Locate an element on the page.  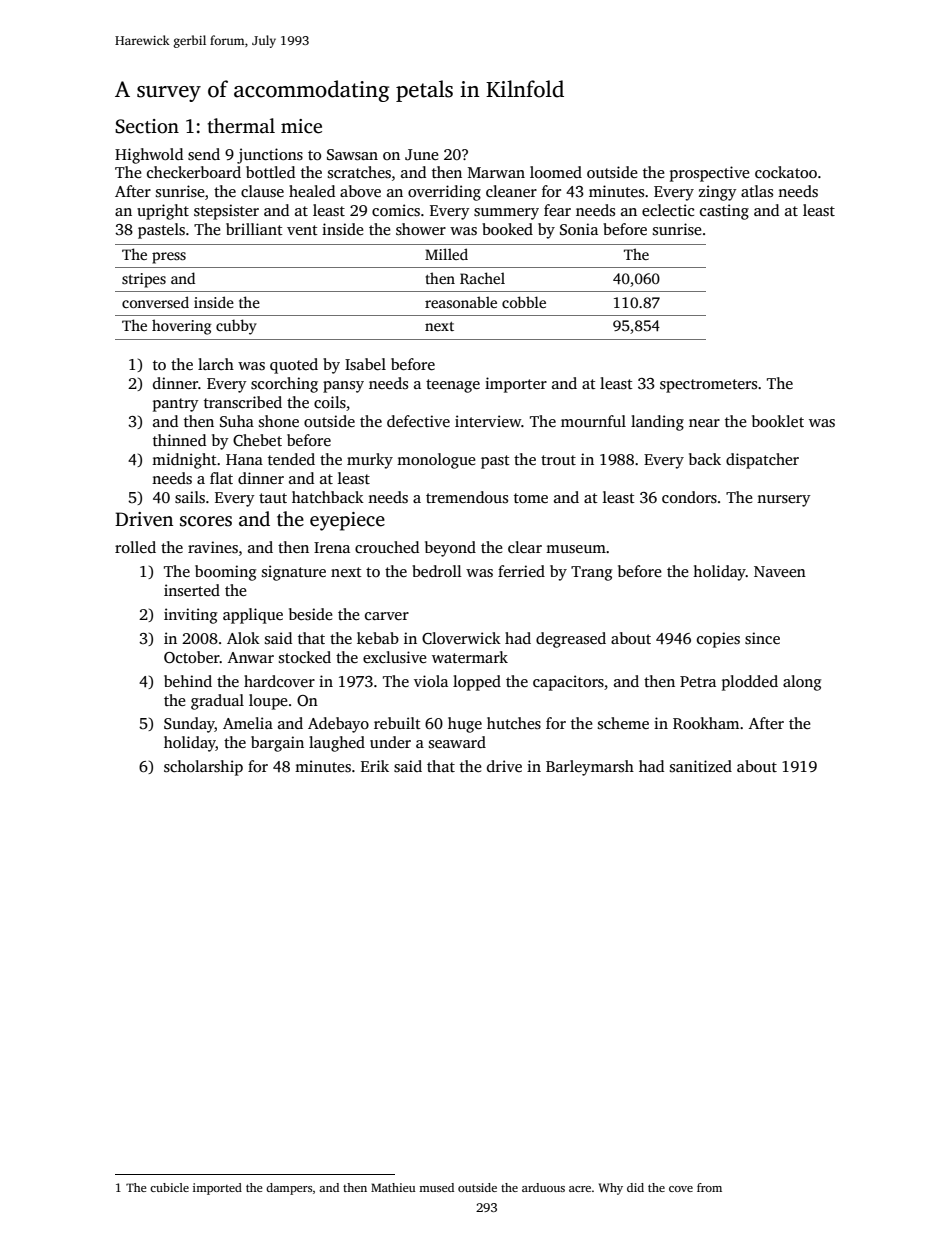
Sawsan is located at coordinates (352, 155).
